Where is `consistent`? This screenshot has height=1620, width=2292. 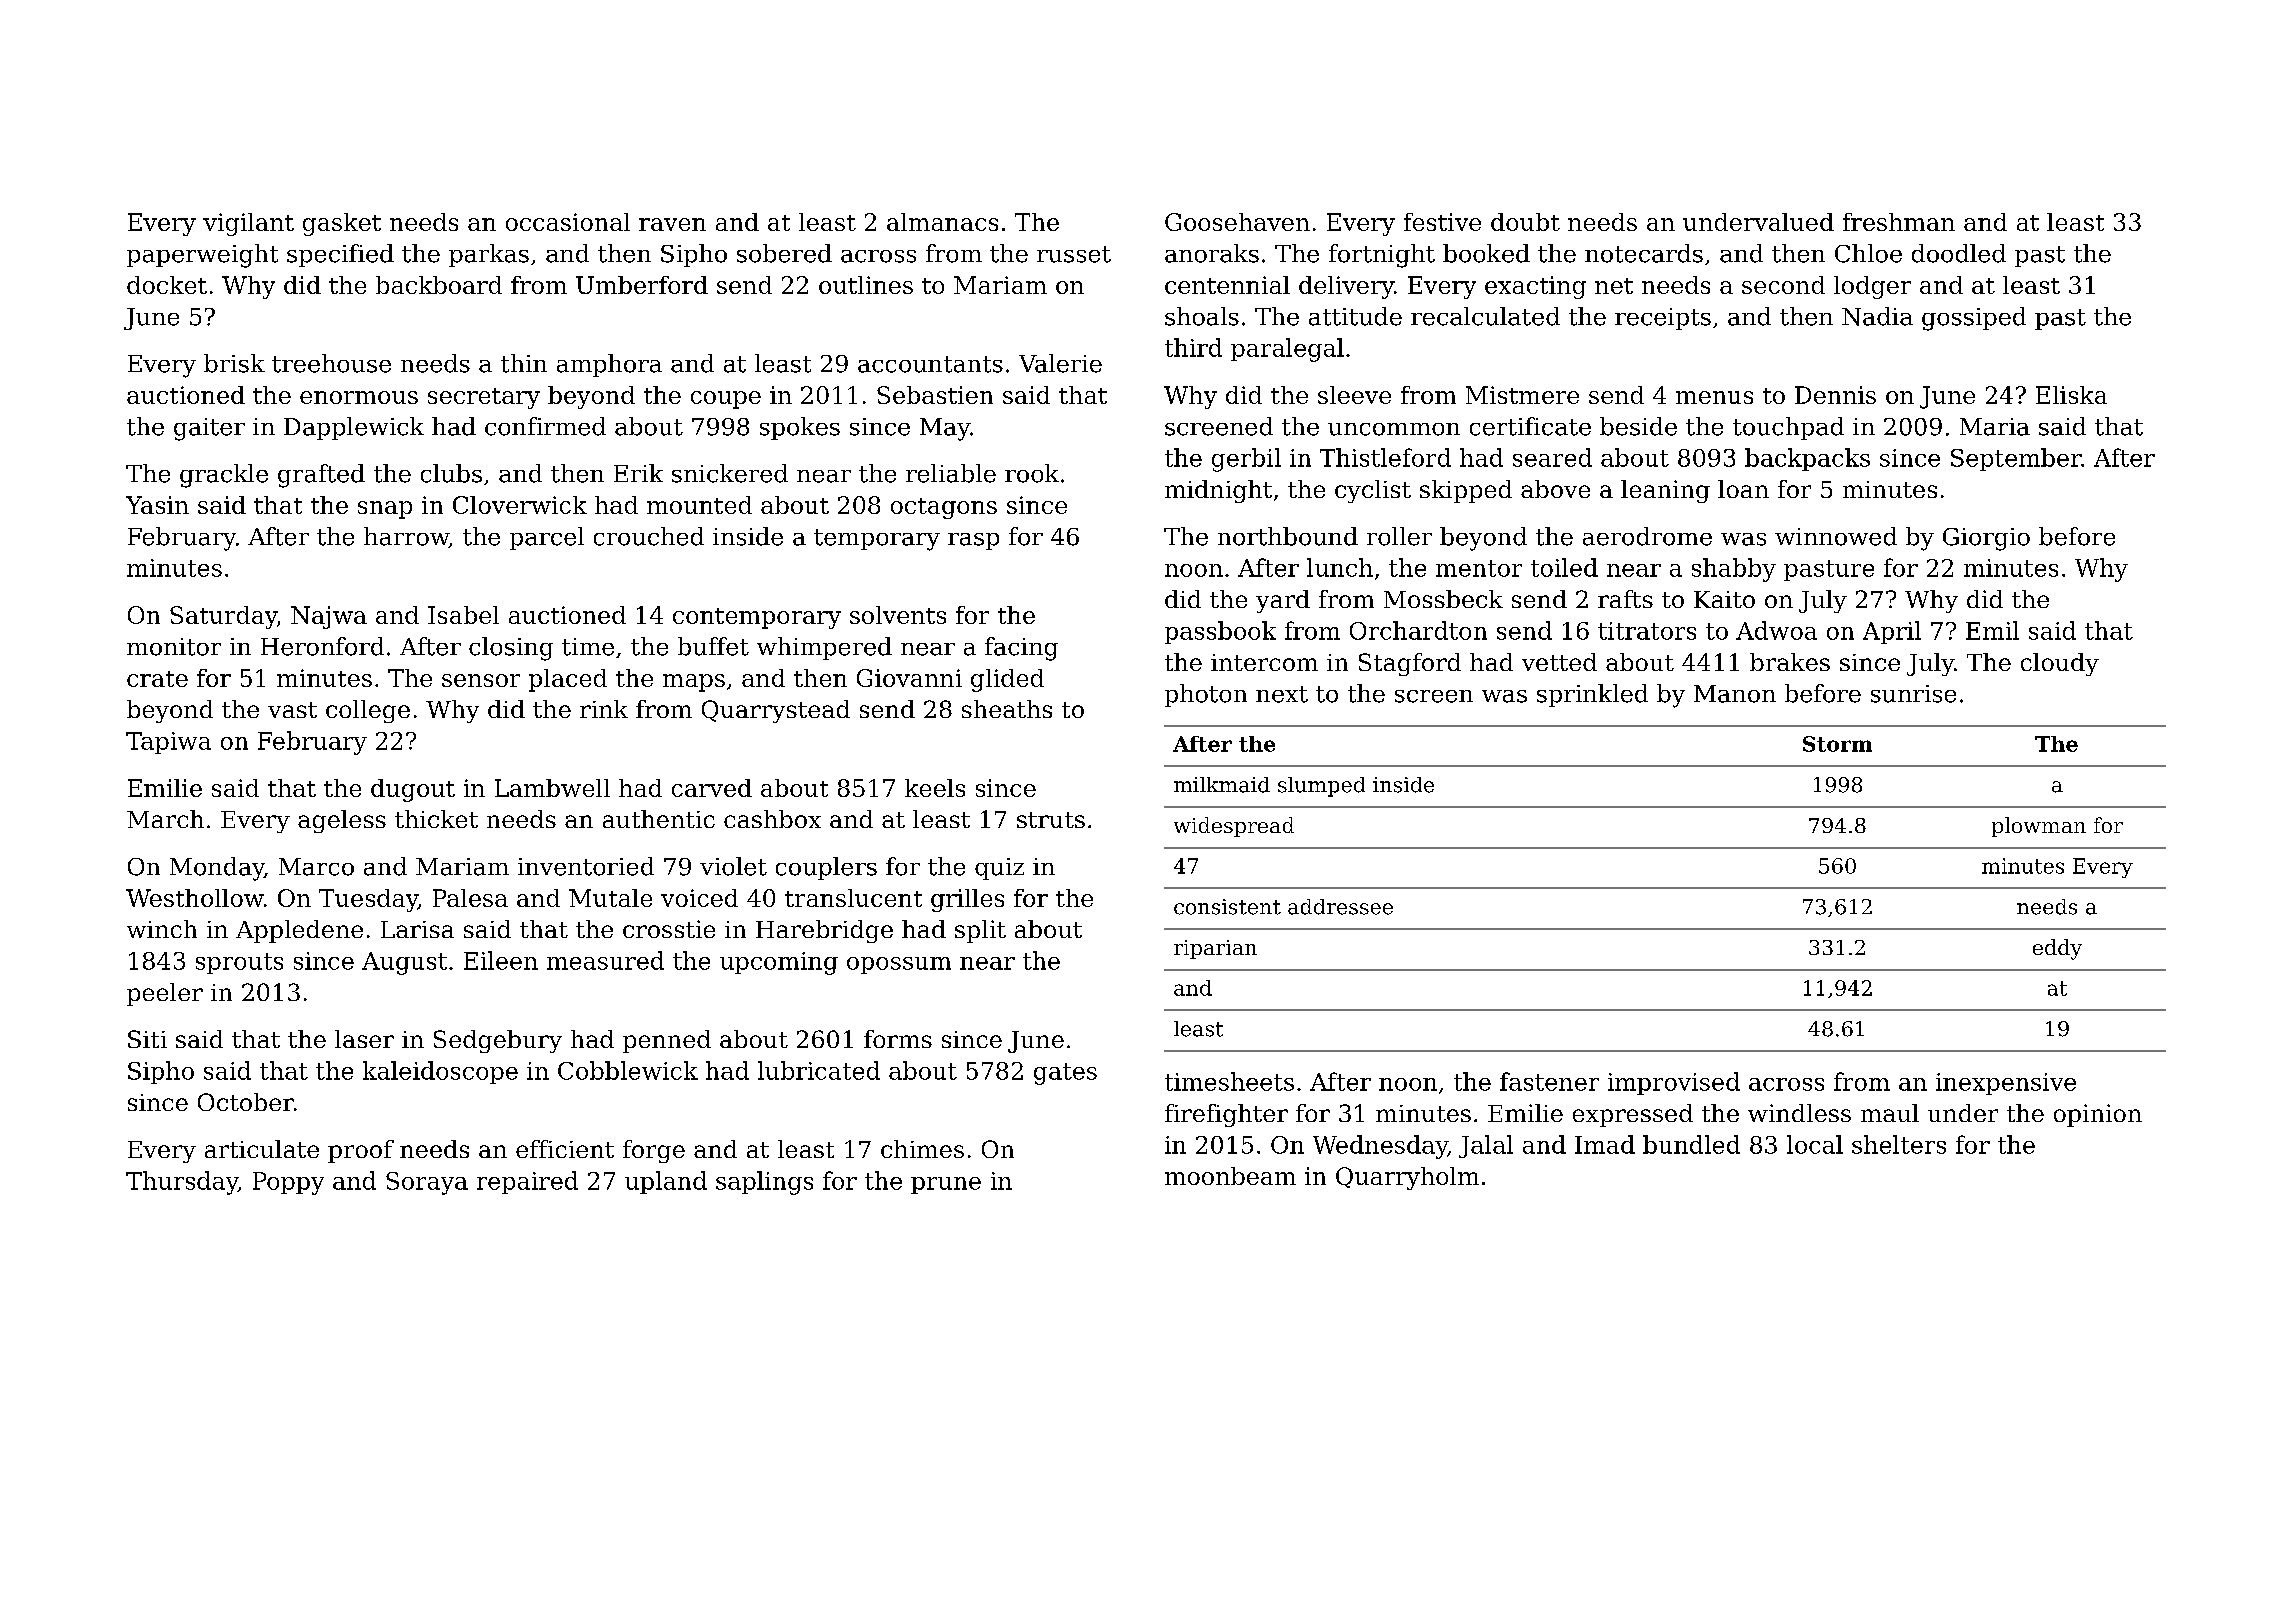
consistent is located at coordinates (1227, 907).
